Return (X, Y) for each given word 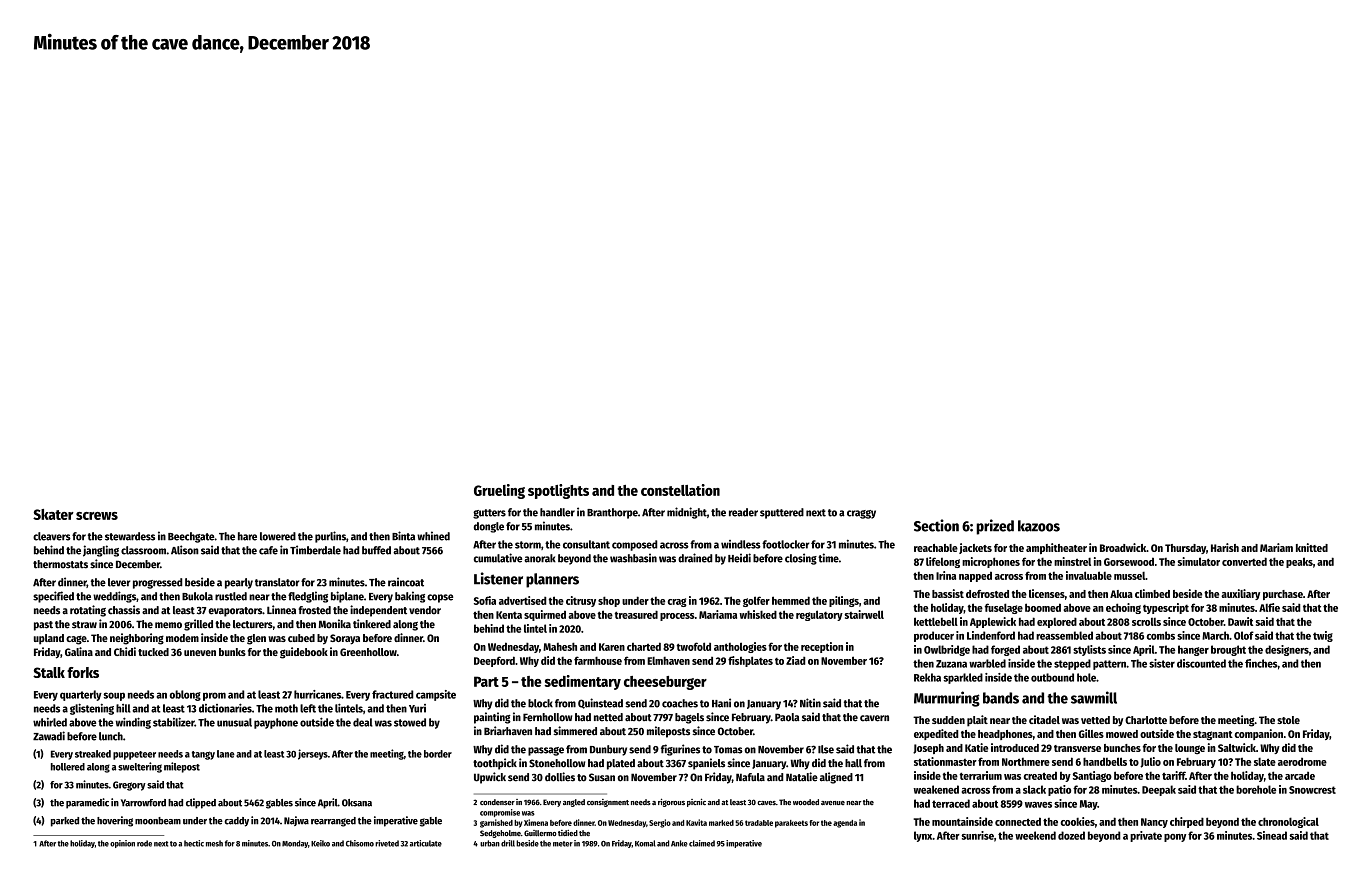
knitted (1312, 547)
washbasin (633, 558)
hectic (194, 843)
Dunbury (608, 750)
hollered (68, 767)
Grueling (499, 491)
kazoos (1039, 526)
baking (410, 597)
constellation (680, 490)
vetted (1095, 720)
